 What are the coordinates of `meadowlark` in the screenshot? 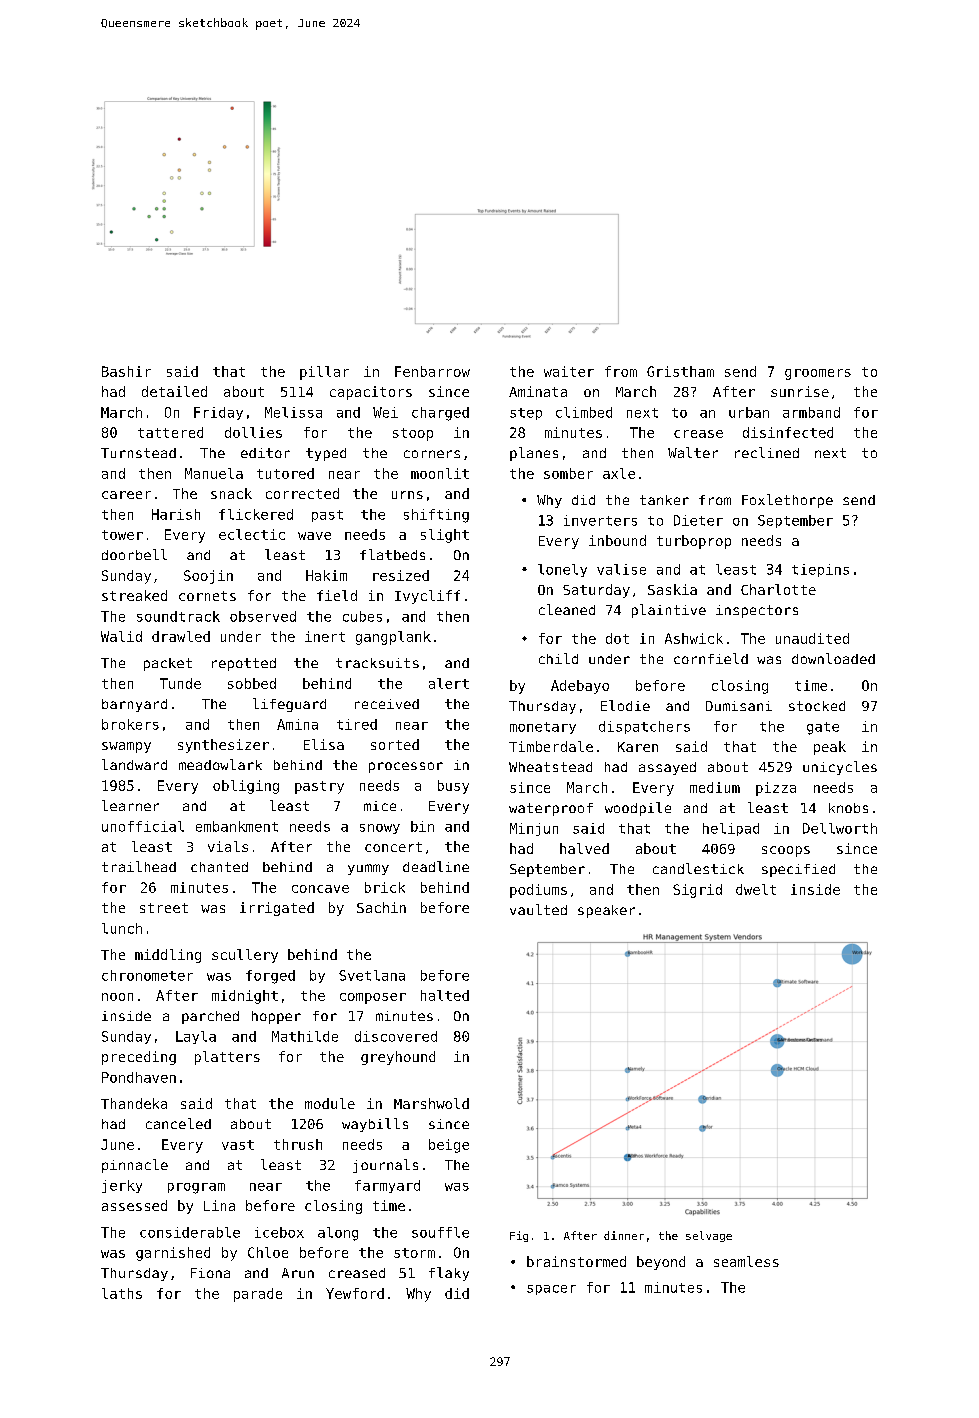 It's located at (220, 764).
